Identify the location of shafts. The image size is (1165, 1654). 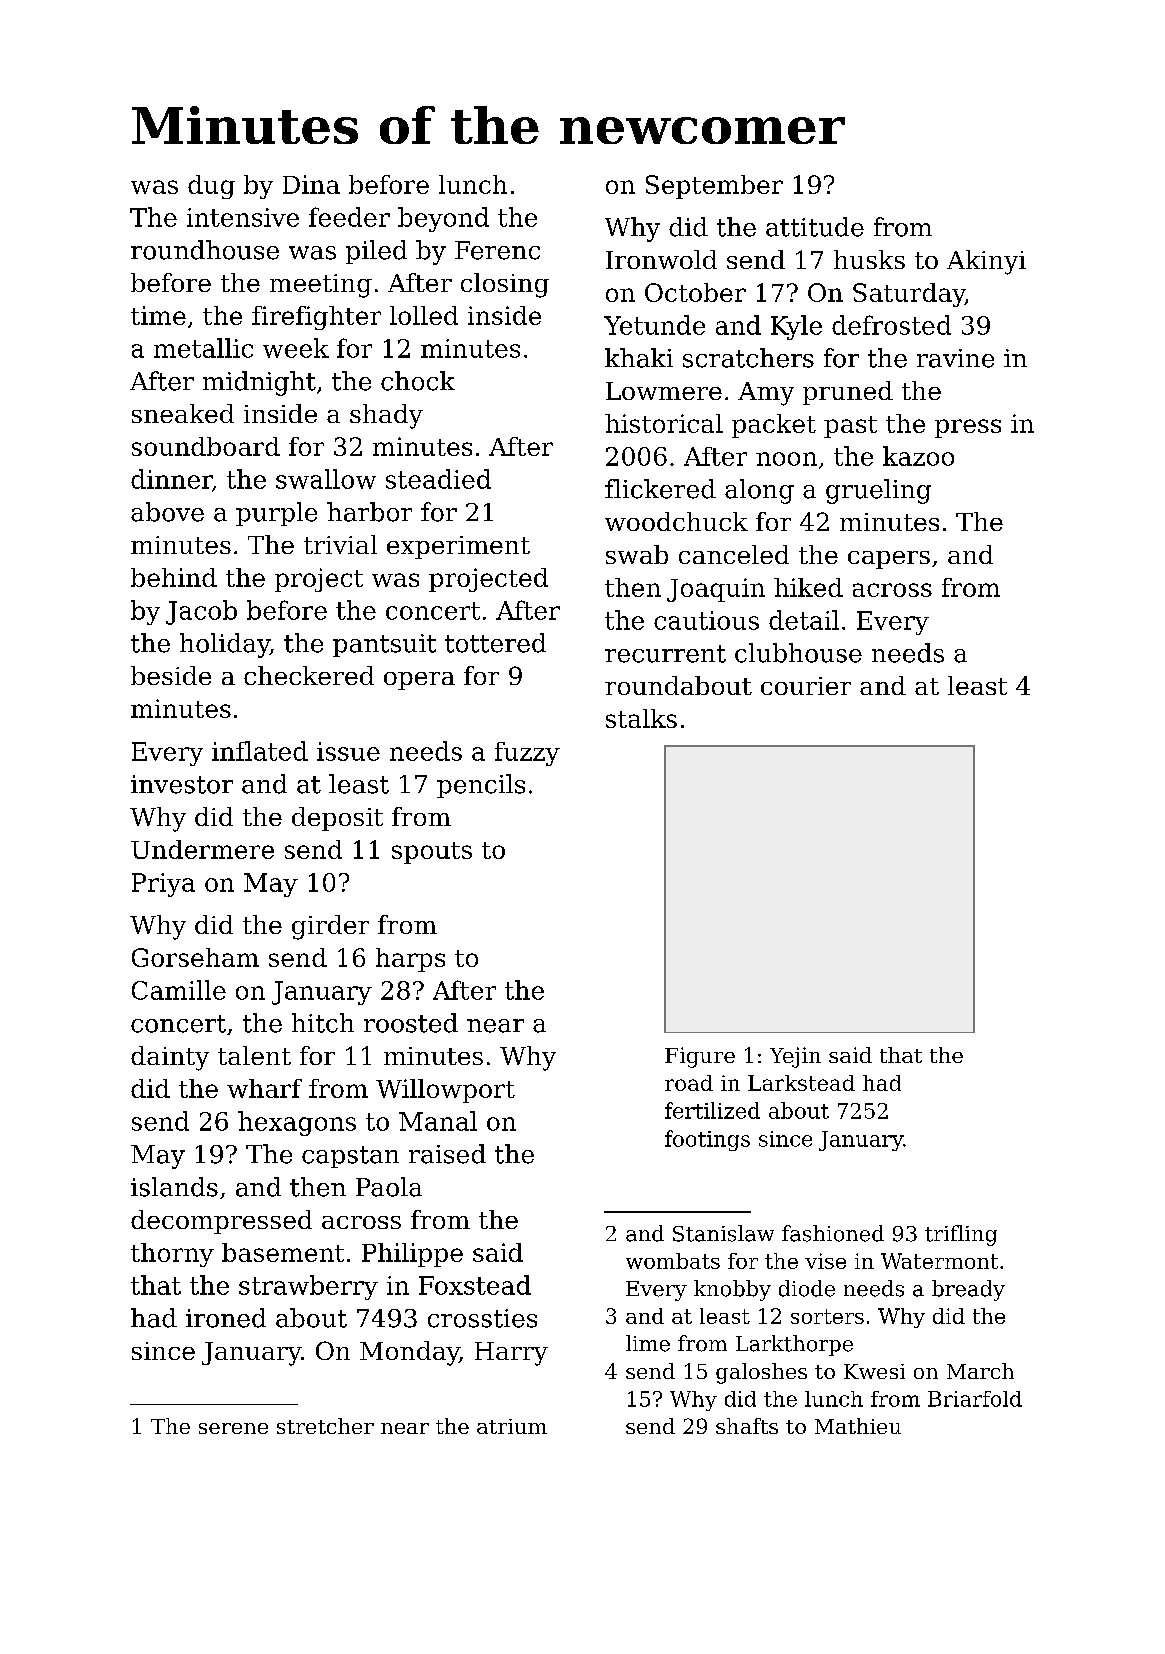
(747, 1426).
